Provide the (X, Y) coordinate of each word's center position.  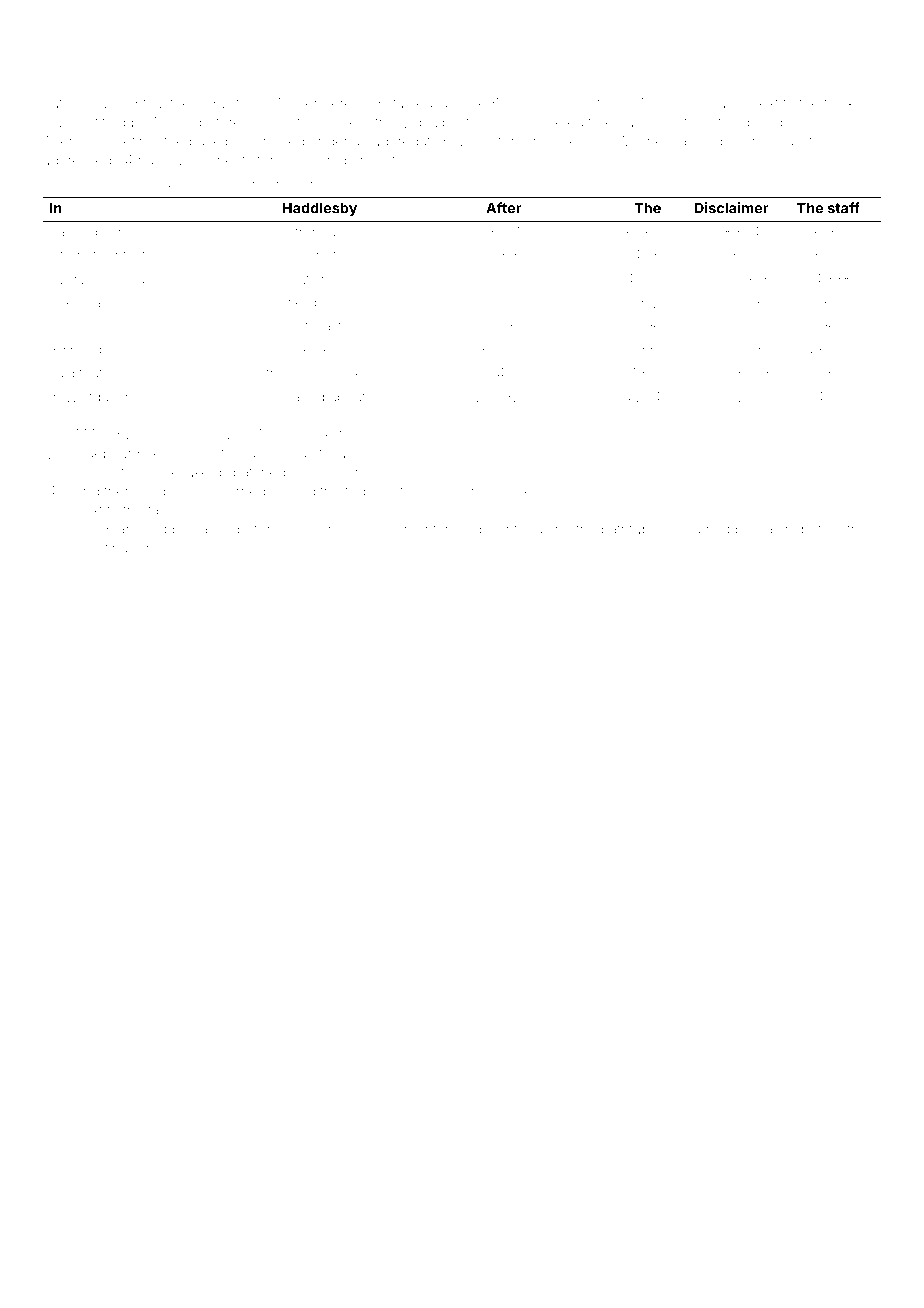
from (309, 231)
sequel (513, 491)
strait (476, 184)
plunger (468, 143)
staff (844, 208)
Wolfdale (93, 396)
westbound (319, 302)
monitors (116, 472)
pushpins (777, 124)
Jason (212, 529)
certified (99, 122)
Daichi (776, 529)
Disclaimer (731, 208)
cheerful (327, 434)
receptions (104, 351)
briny (470, 493)
